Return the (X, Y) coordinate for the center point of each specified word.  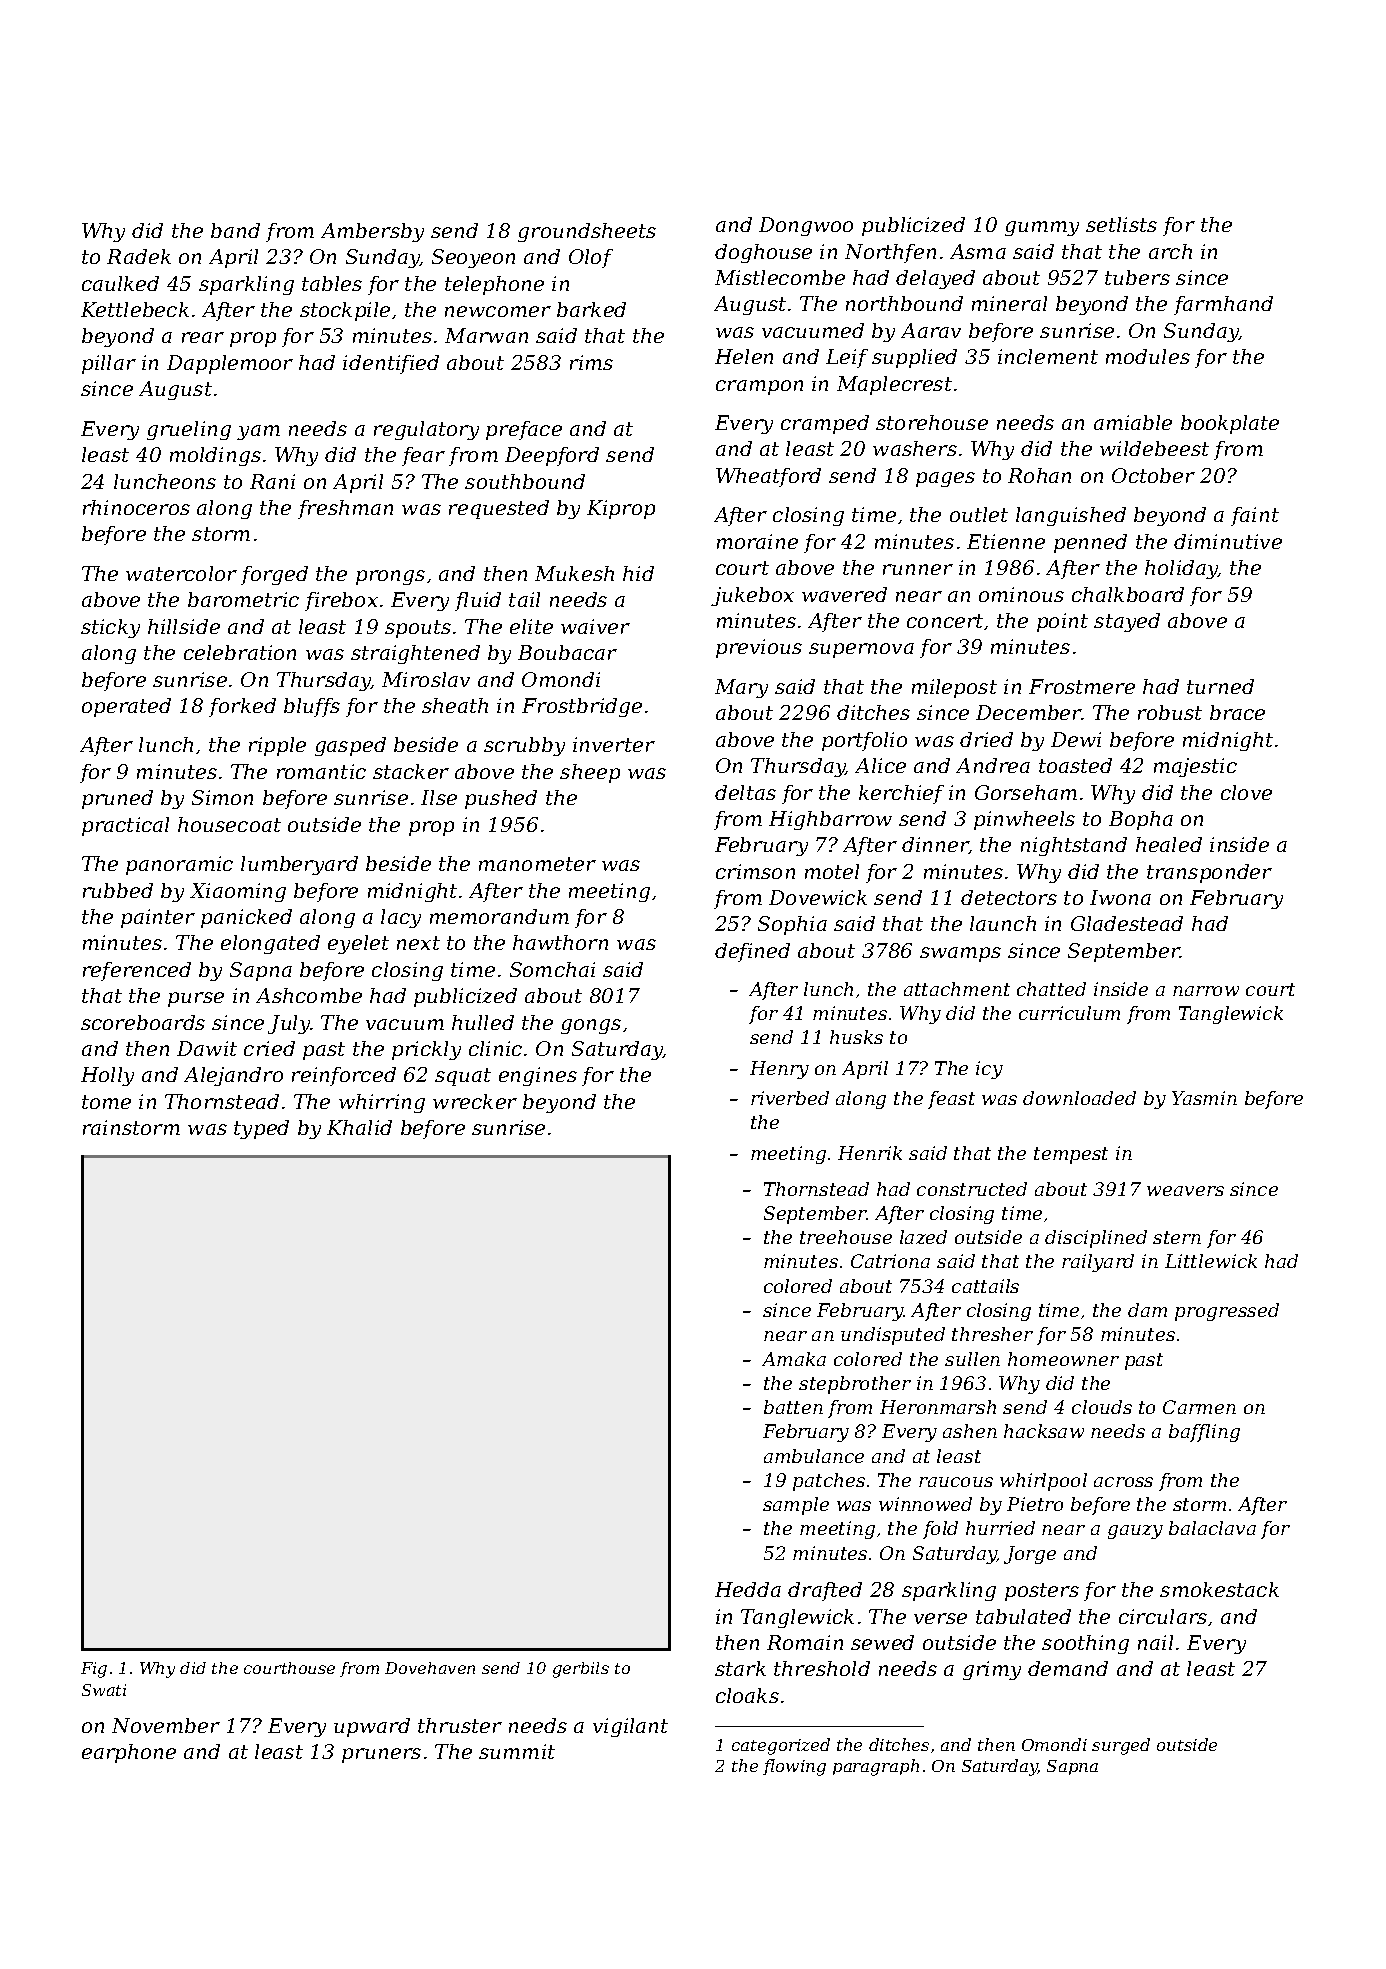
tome (106, 1102)
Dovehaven (430, 1668)
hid (638, 573)
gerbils (581, 1670)
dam (1147, 1310)
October (1153, 475)
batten (793, 1407)
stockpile (345, 311)
